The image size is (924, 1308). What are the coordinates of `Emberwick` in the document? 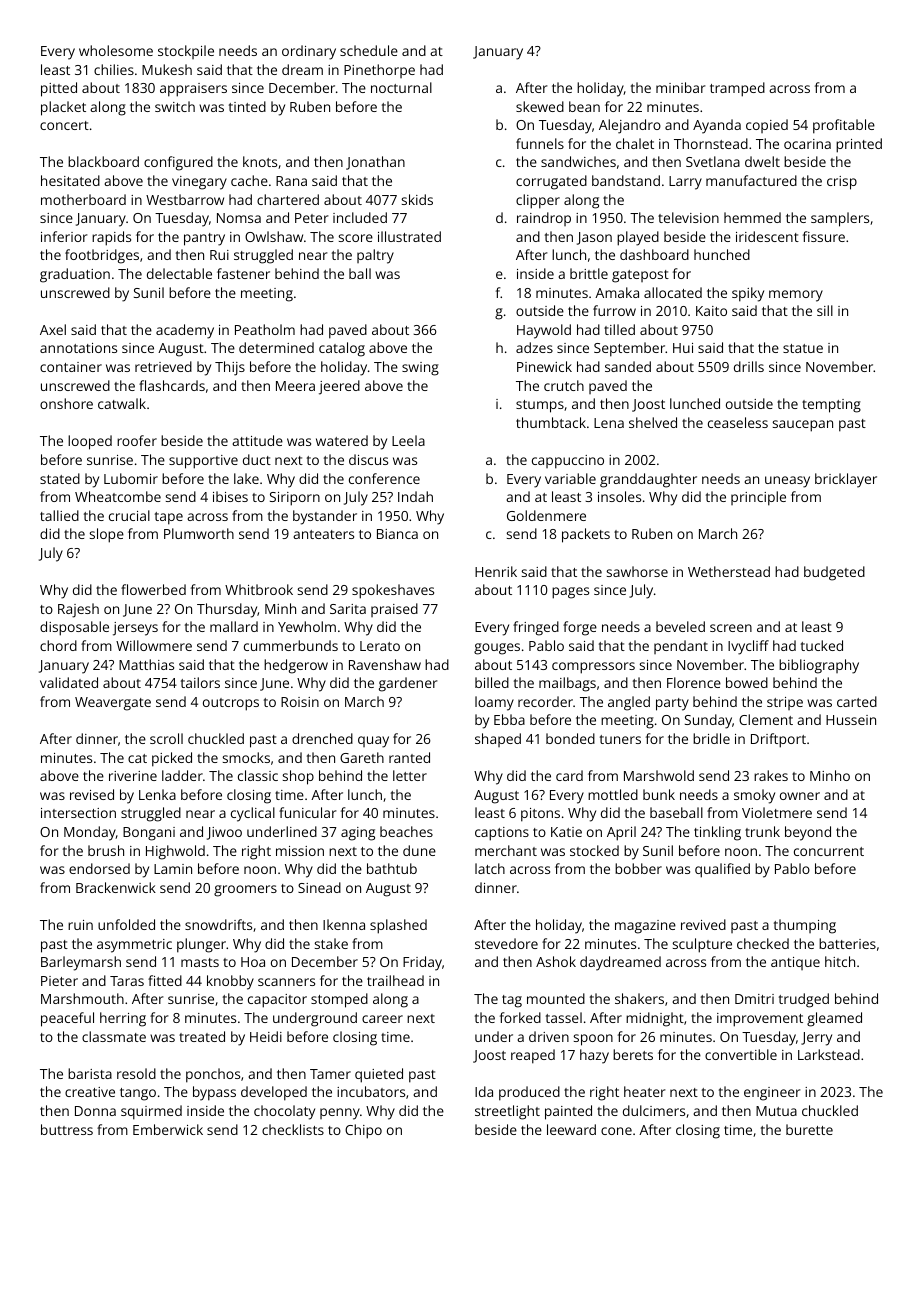 It's located at (168, 1129).
